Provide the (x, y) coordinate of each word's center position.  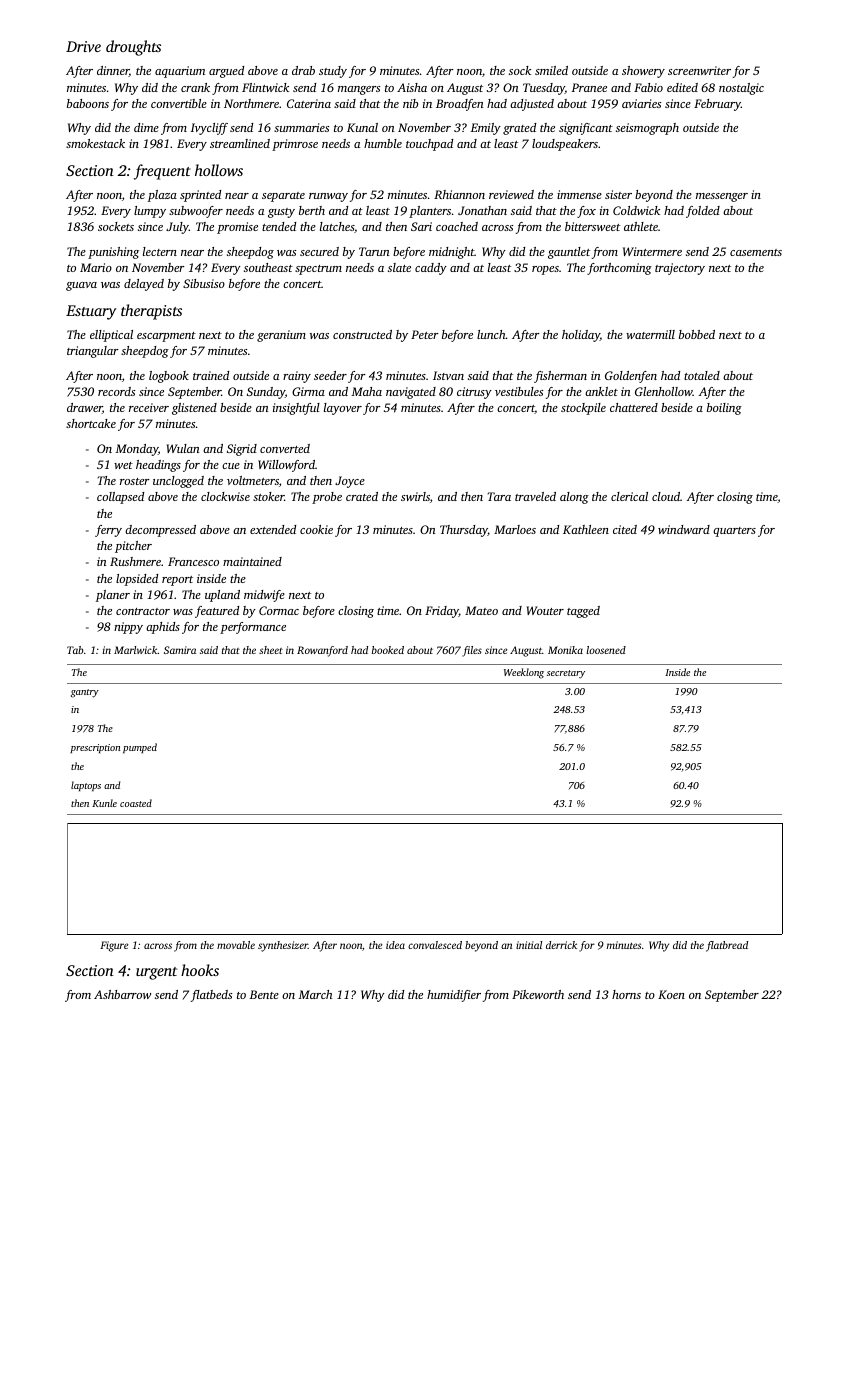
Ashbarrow (122, 994)
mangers (359, 90)
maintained (252, 561)
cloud (666, 496)
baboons (88, 103)
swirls (415, 496)
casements (756, 252)
